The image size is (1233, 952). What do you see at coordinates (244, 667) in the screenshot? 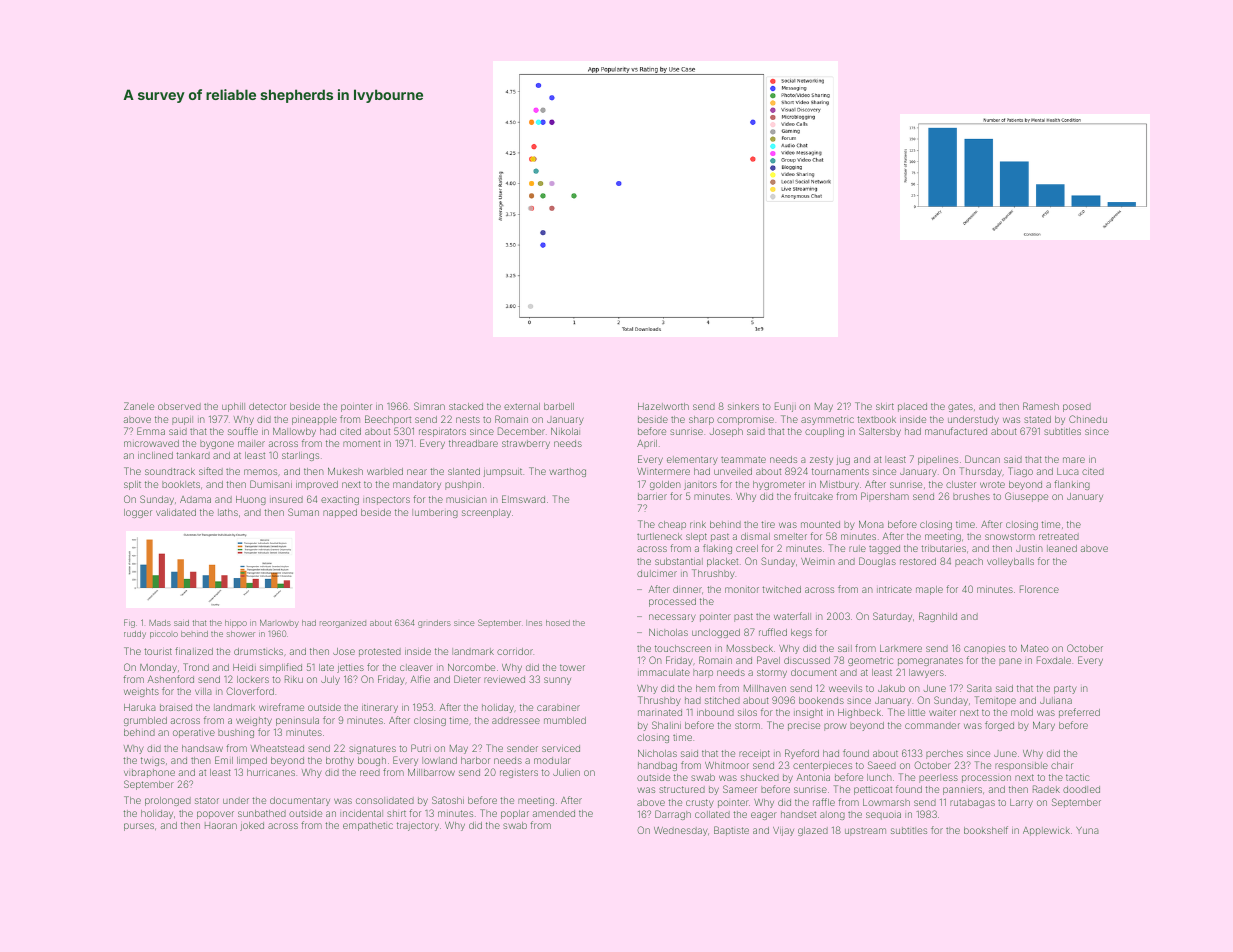
I see `Heidi` at bounding box center [244, 667].
